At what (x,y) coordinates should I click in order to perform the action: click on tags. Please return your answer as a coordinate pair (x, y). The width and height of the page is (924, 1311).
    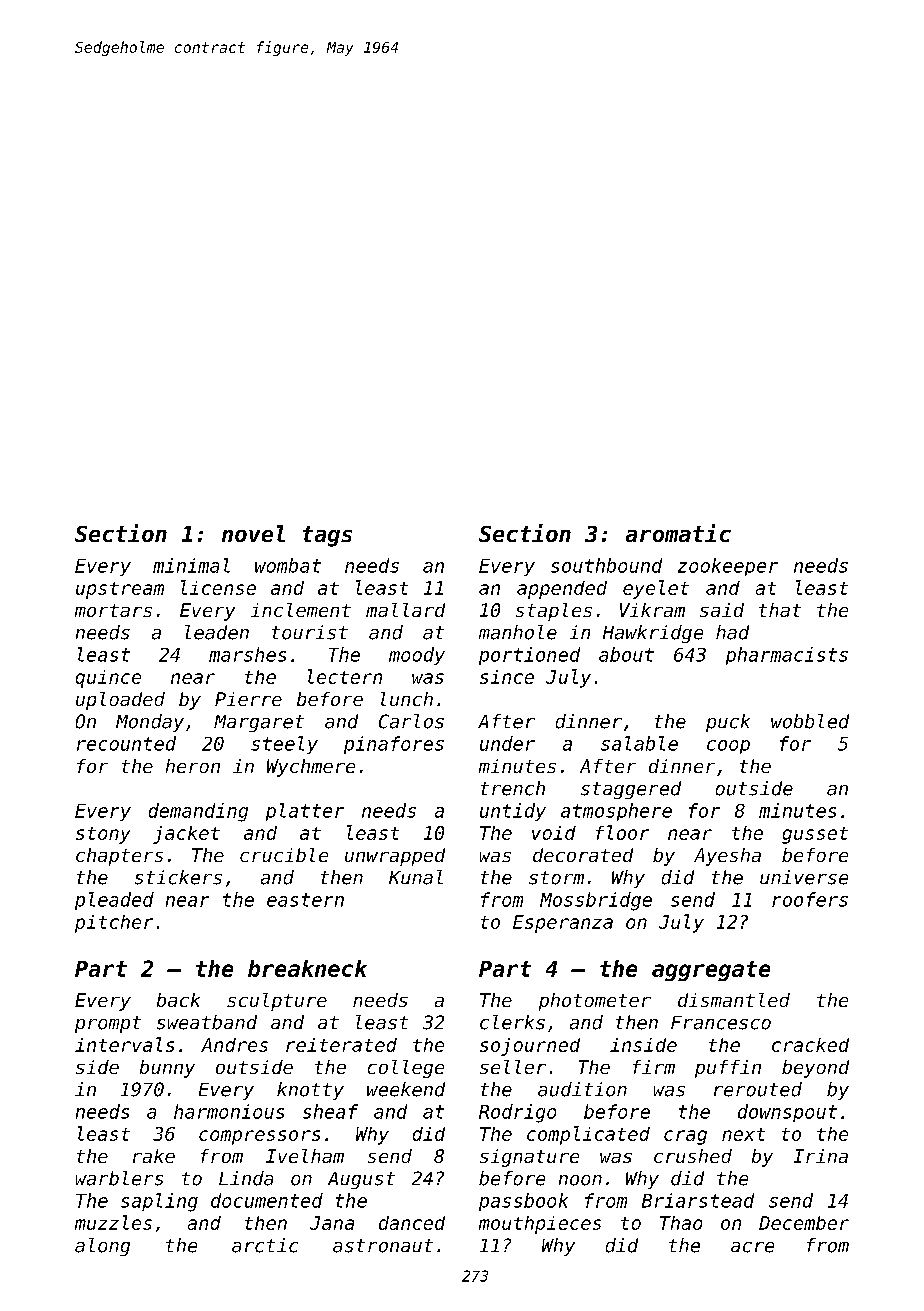
    Looking at the image, I should click on (327, 536).
